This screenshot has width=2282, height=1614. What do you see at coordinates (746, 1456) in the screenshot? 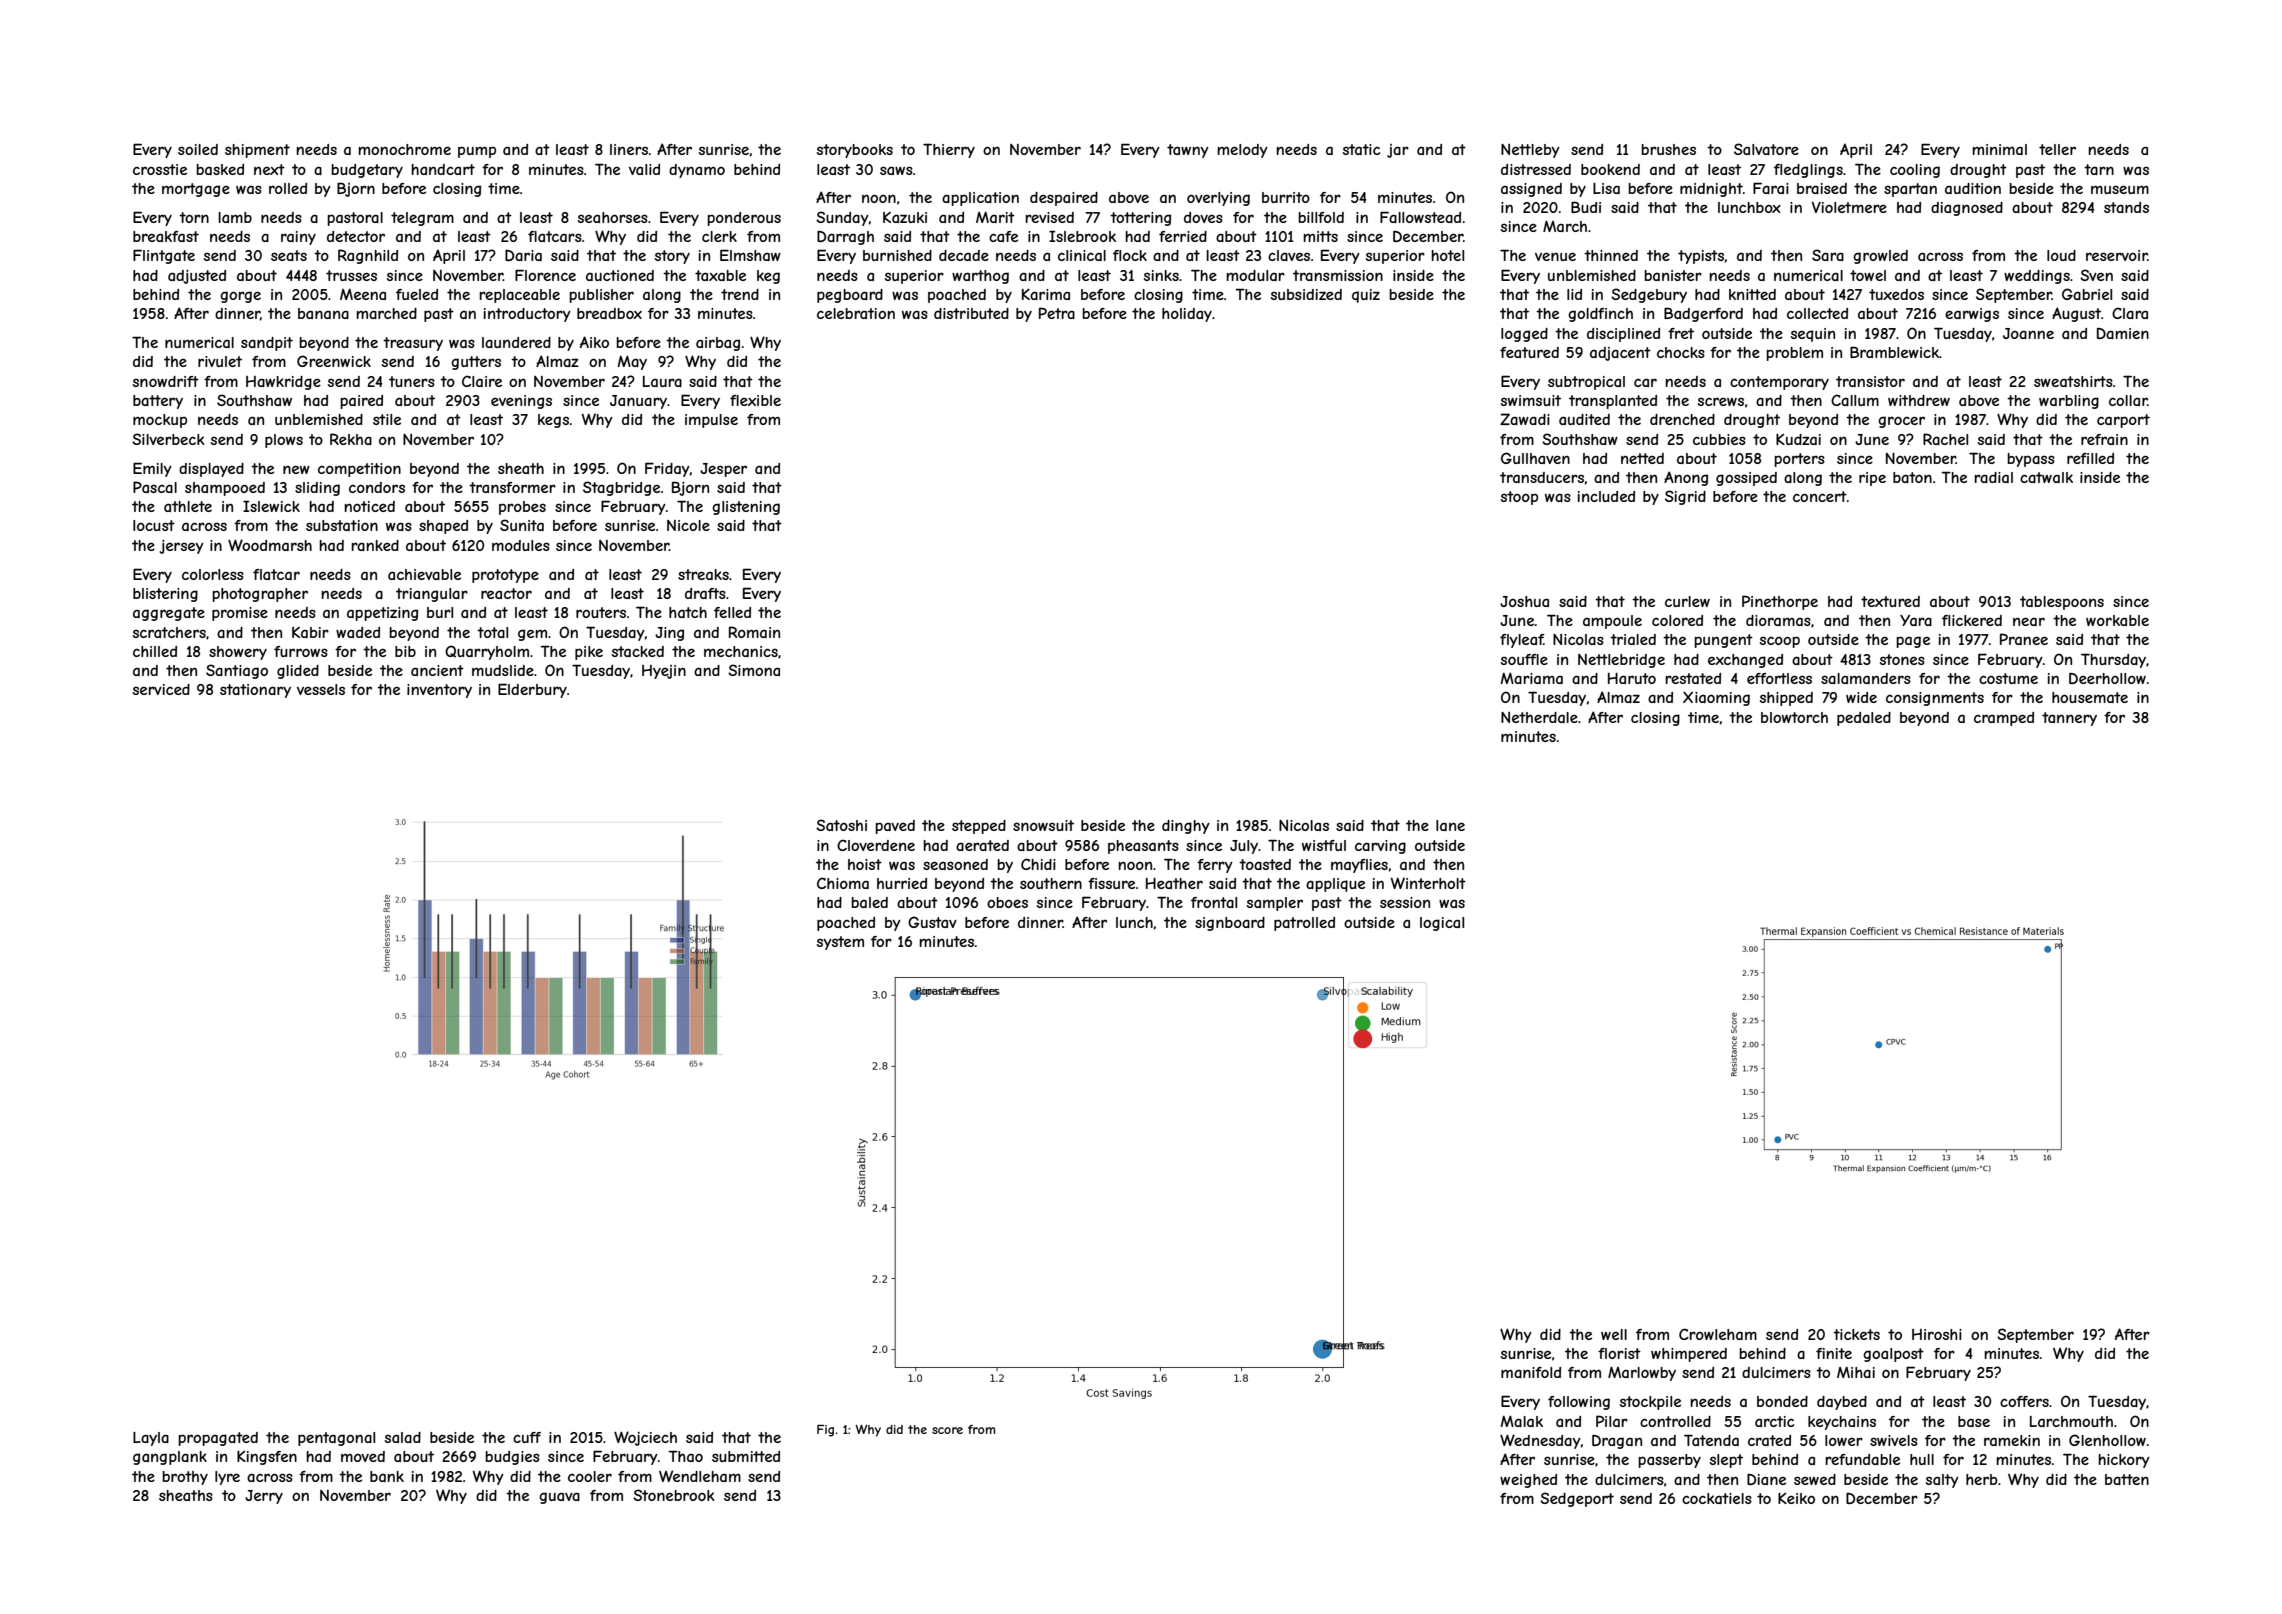
I see `submitted` at bounding box center [746, 1456].
